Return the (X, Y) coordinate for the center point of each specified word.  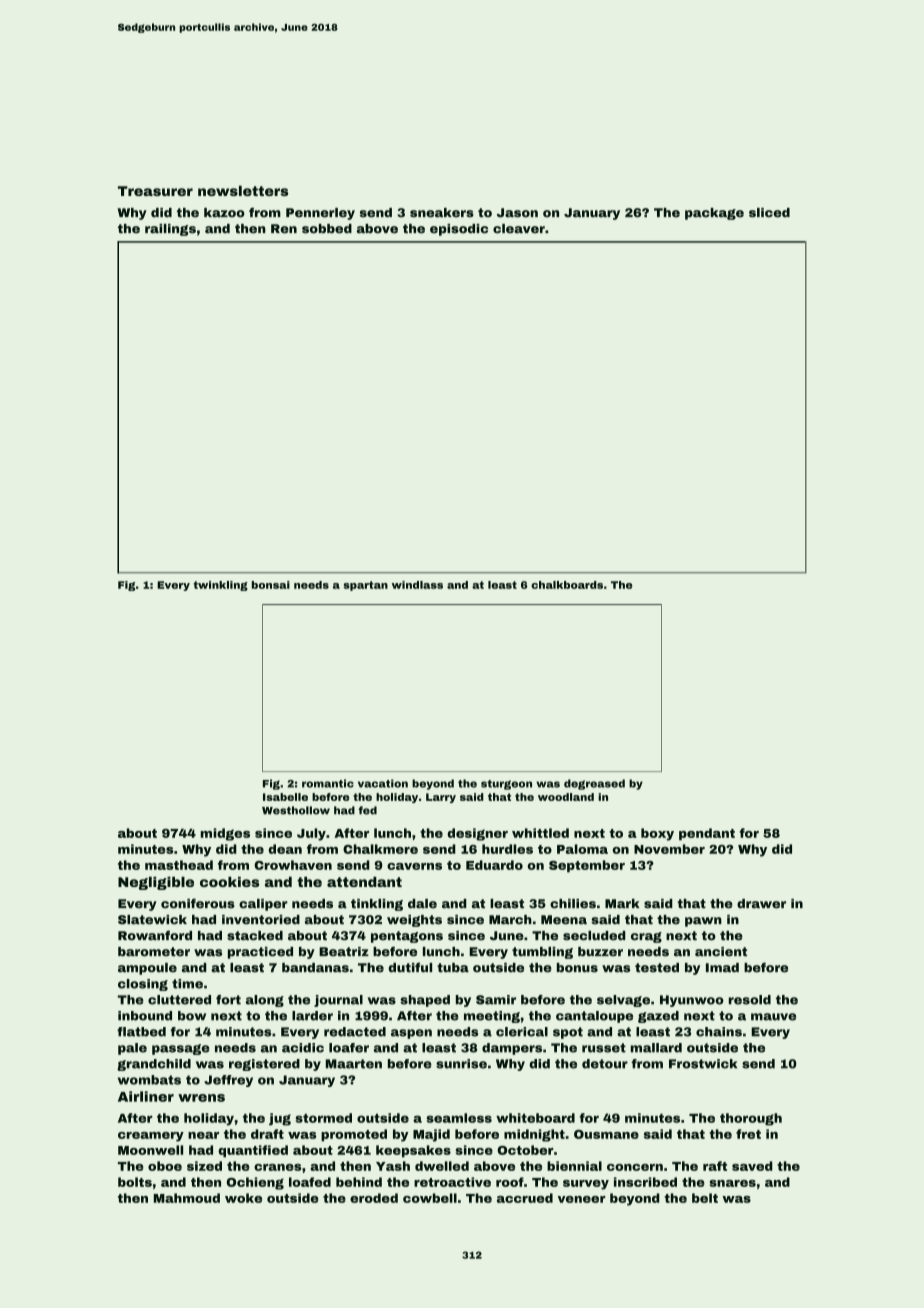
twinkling (220, 586)
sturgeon (506, 785)
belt (705, 1198)
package (714, 214)
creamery (151, 1137)
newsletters (243, 191)
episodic (459, 230)
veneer (582, 1199)
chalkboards (567, 585)
